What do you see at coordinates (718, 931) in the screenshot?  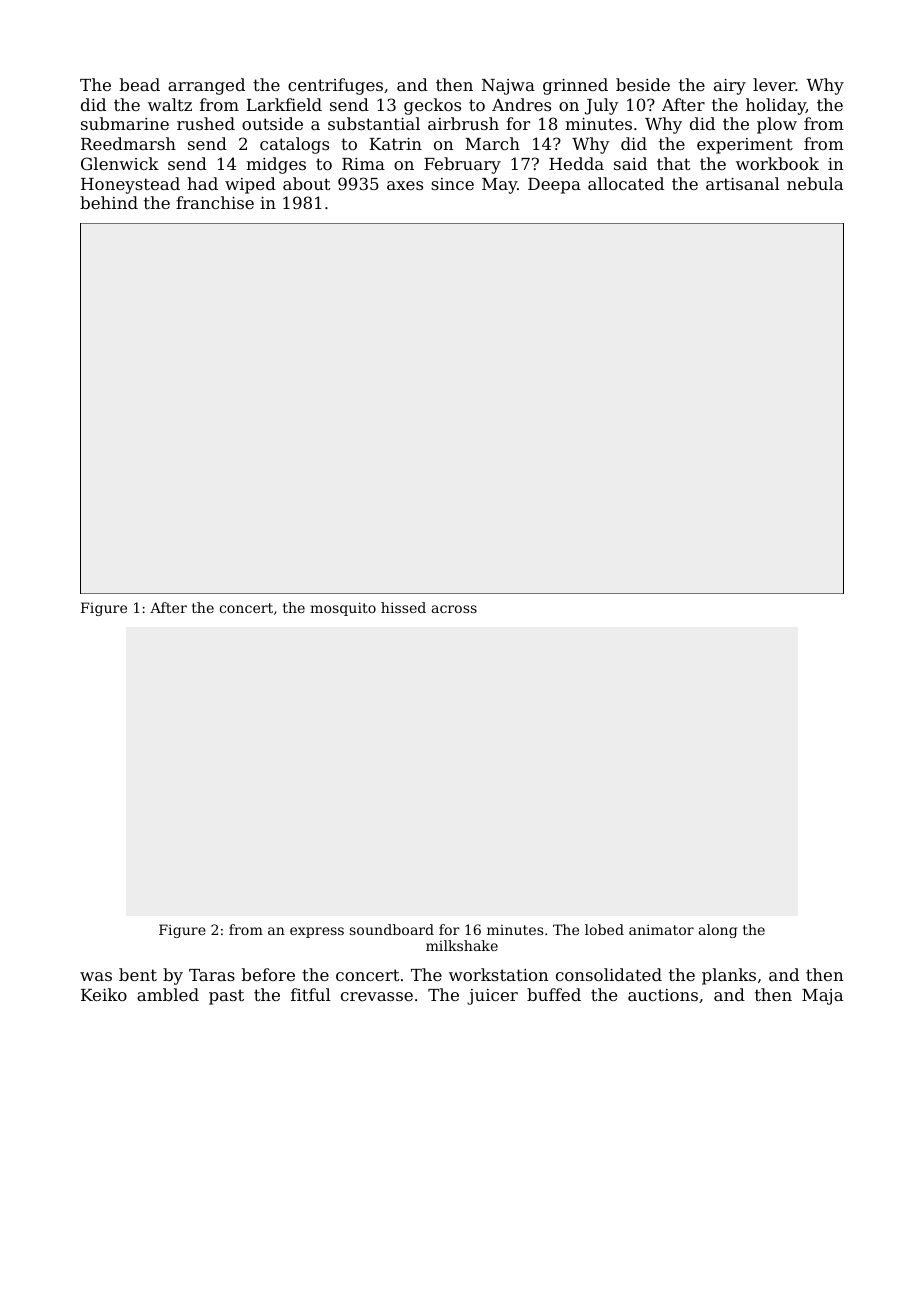 I see `along` at bounding box center [718, 931].
